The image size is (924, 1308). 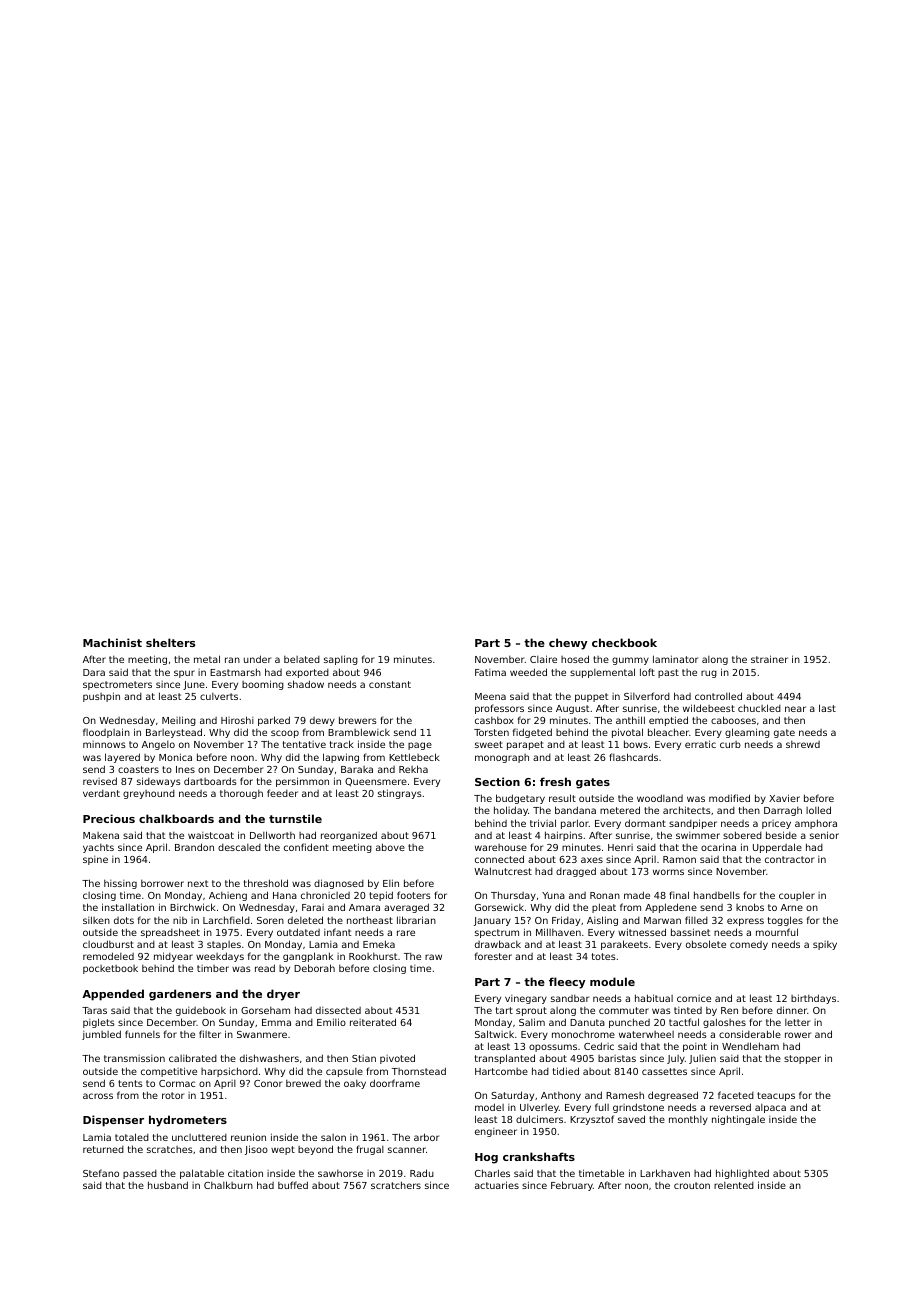 I want to click on sapling, so click(x=341, y=660).
